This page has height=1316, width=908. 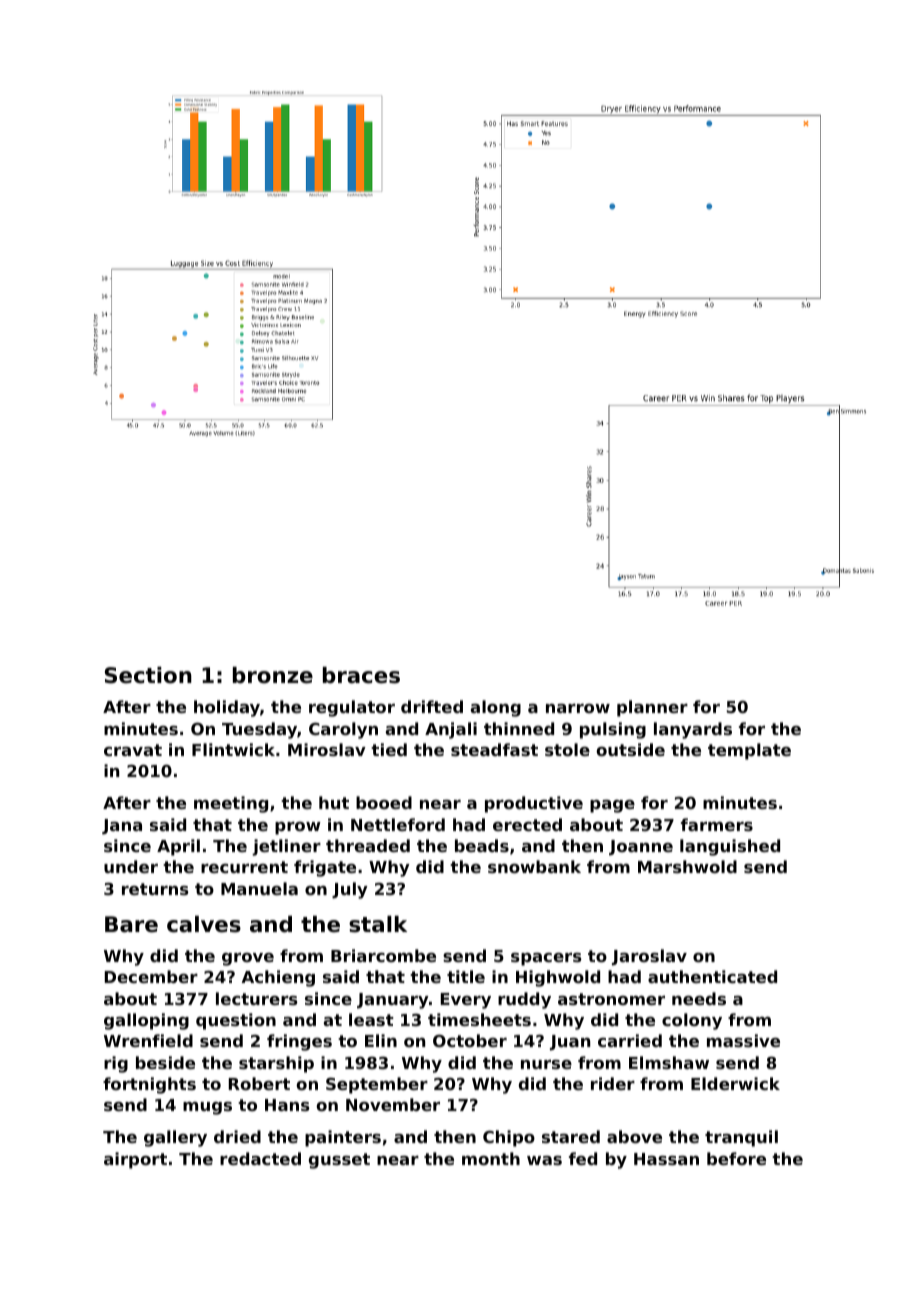 I want to click on farmers, so click(x=717, y=824).
